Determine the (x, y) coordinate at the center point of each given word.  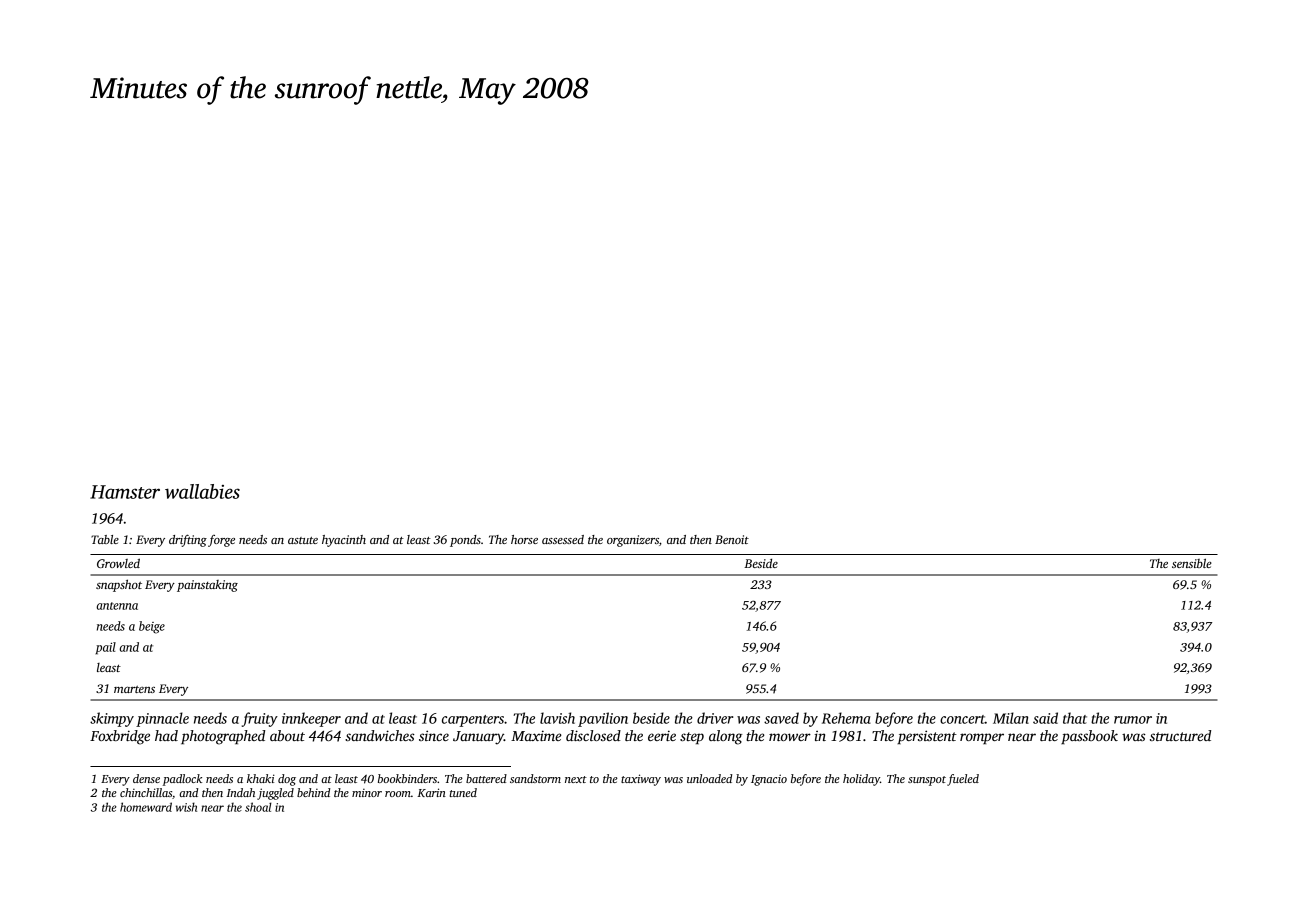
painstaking (207, 586)
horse (524, 539)
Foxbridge (120, 737)
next (576, 779)
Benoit (732, 539)
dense (146, 778)
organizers (633, 541)
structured (1180, 735)
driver (715, 718)
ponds (465, 541)
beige (152, 627)
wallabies (202, 491)
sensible (1192, 563)
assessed (563, 539)
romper (982, 738)
